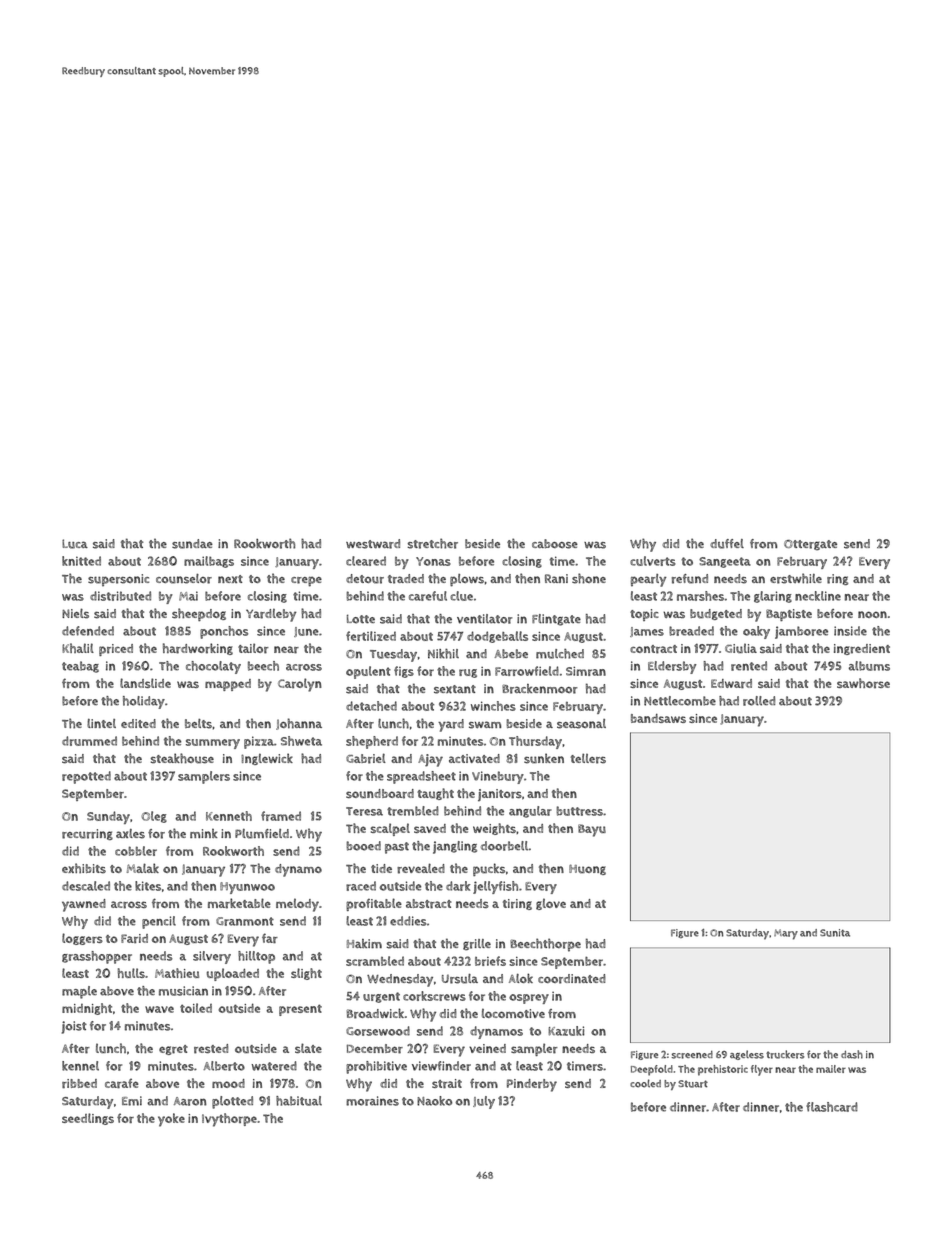 This screenshot has width=952, height=1233. I want to click on duffel, so click(727, 544).
